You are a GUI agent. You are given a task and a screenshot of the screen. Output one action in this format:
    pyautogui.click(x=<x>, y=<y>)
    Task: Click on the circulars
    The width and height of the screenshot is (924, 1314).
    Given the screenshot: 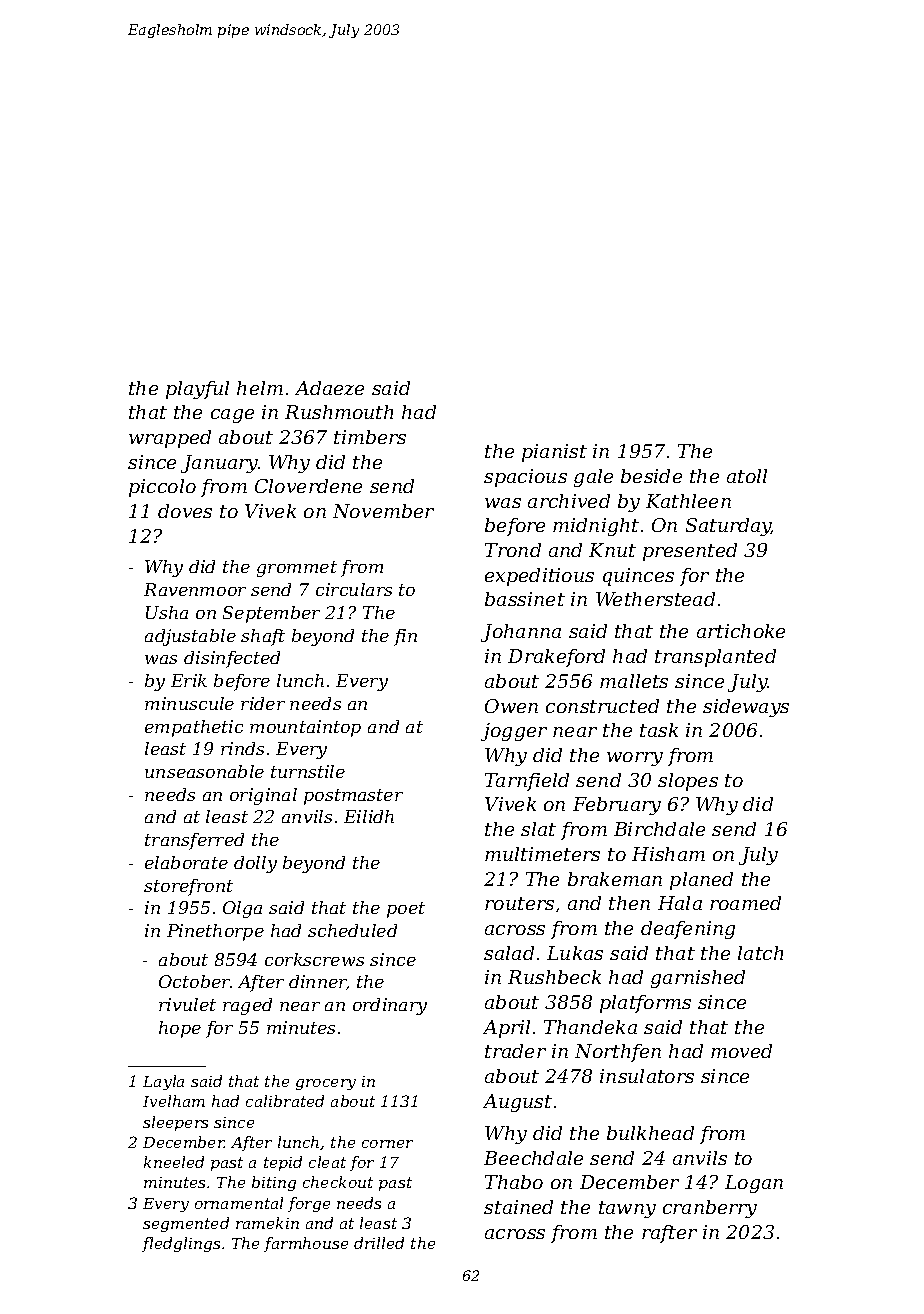 What is the action you would take?
    pyautogui.click(x=354, y=589)
